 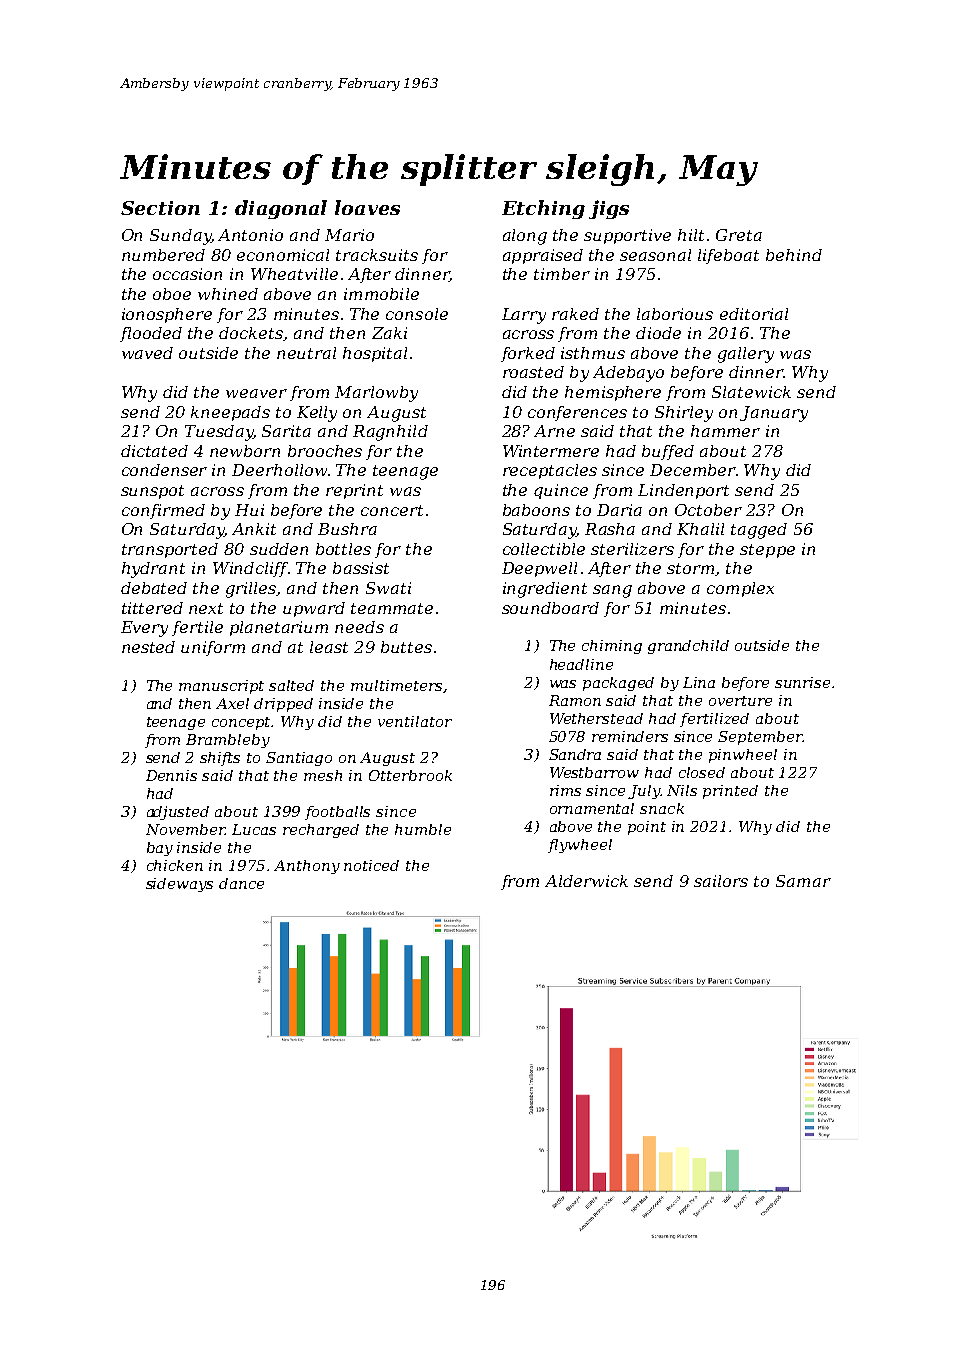 I want to click on Greta, so click(x=739, y=235).
